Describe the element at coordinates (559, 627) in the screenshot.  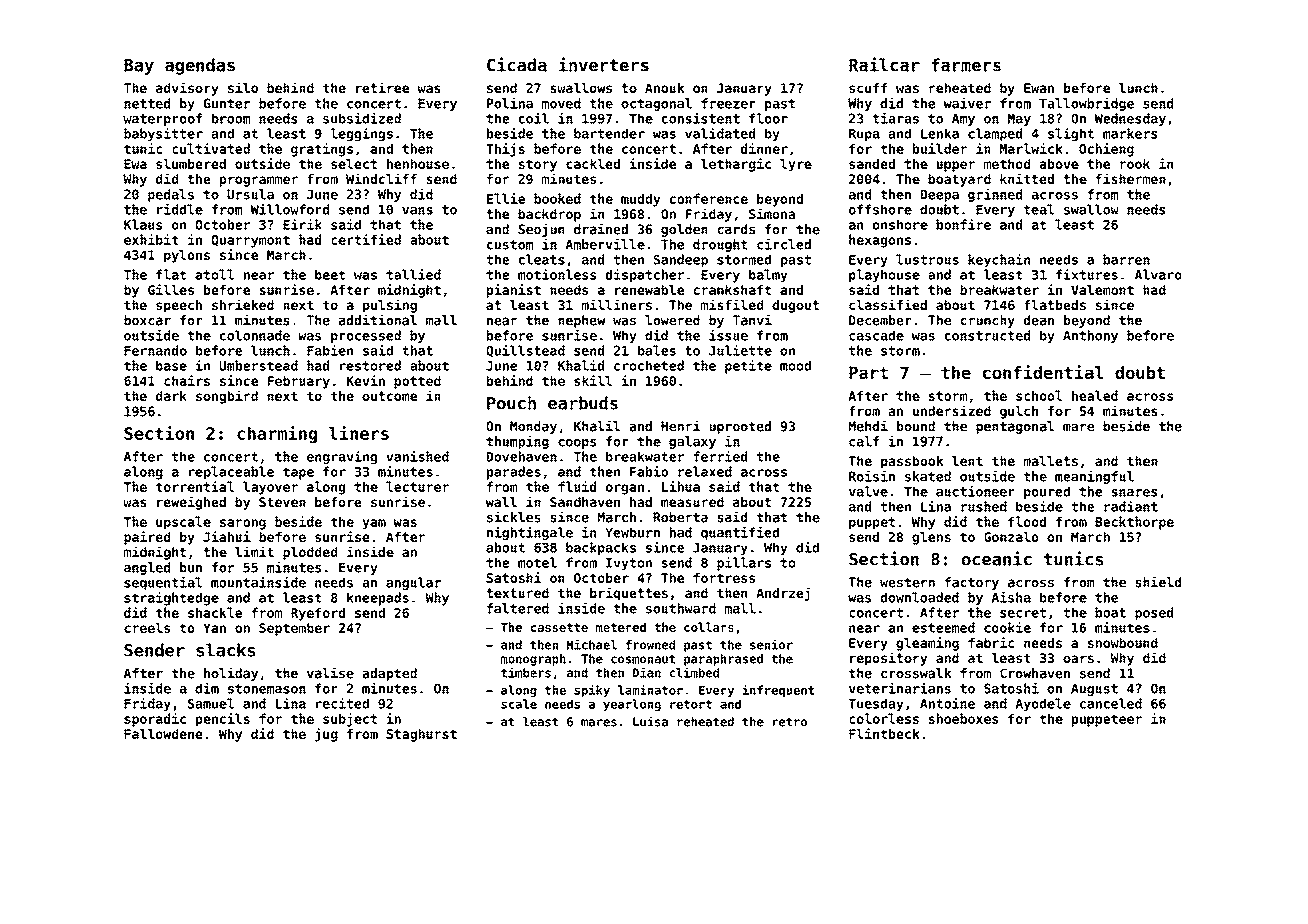
I see `cassette` at that location.
